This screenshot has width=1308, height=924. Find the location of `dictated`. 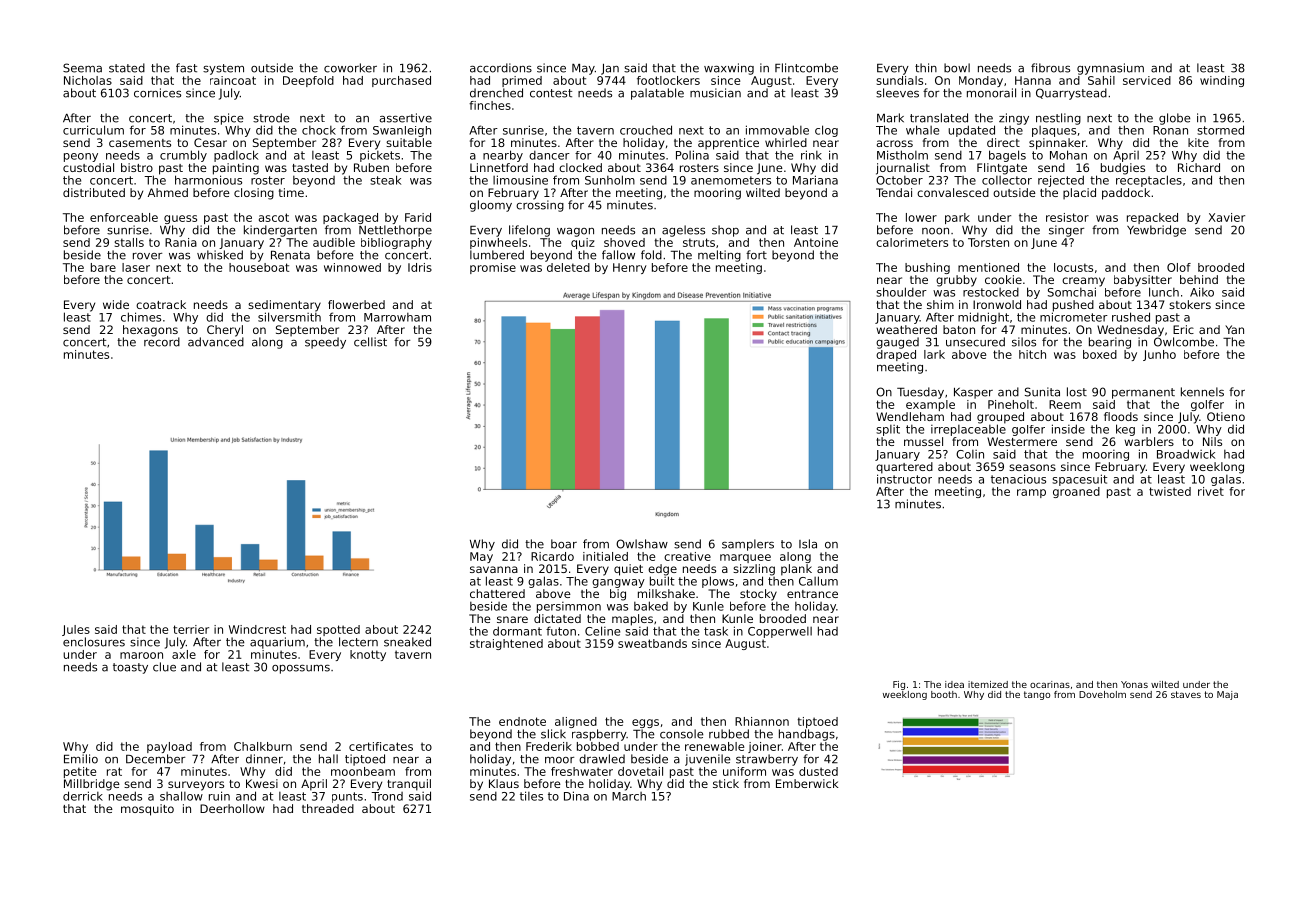

dictated is located at coordinates (557, 618).
